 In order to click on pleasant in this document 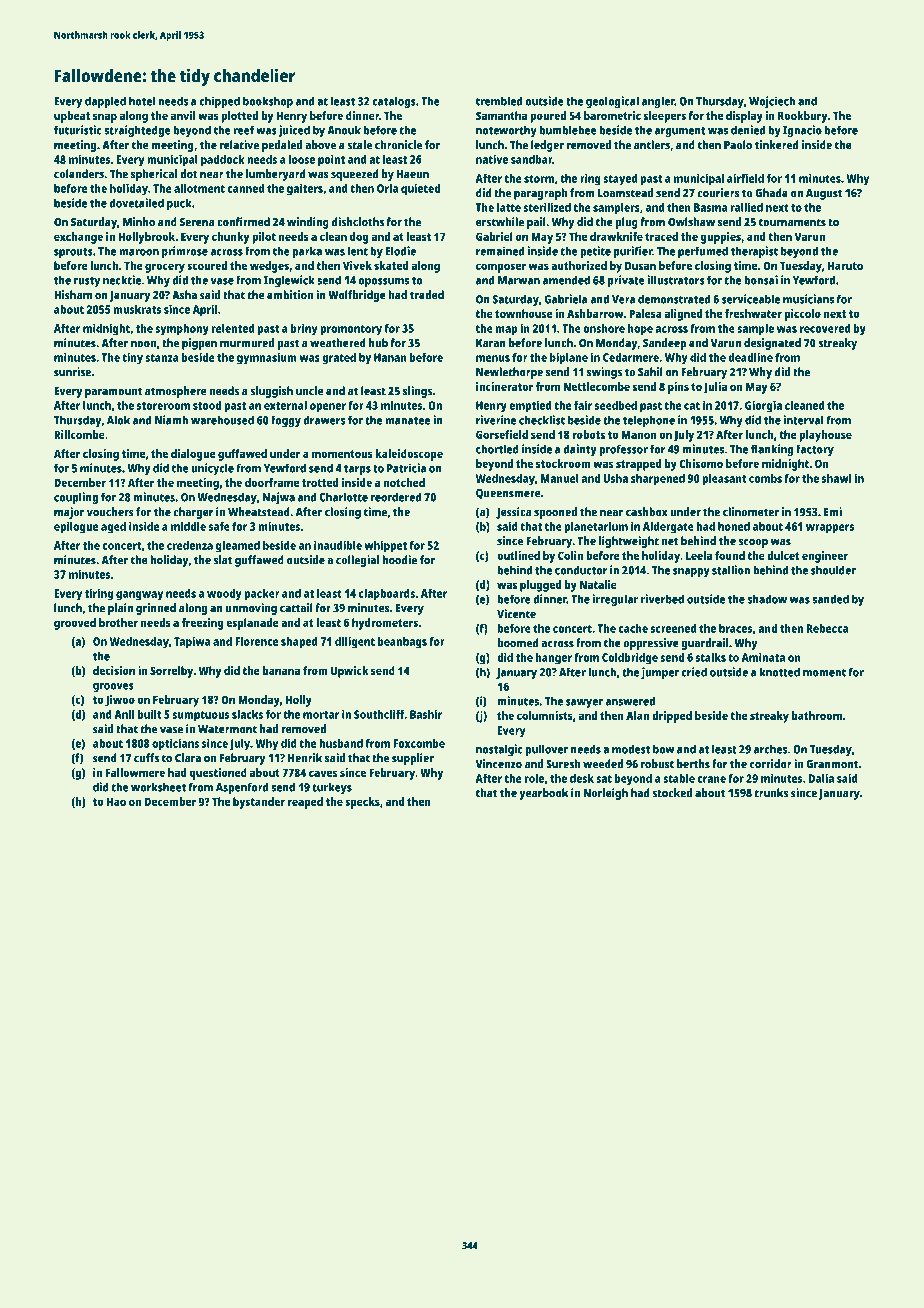, I will do `click(724, 480)`.
